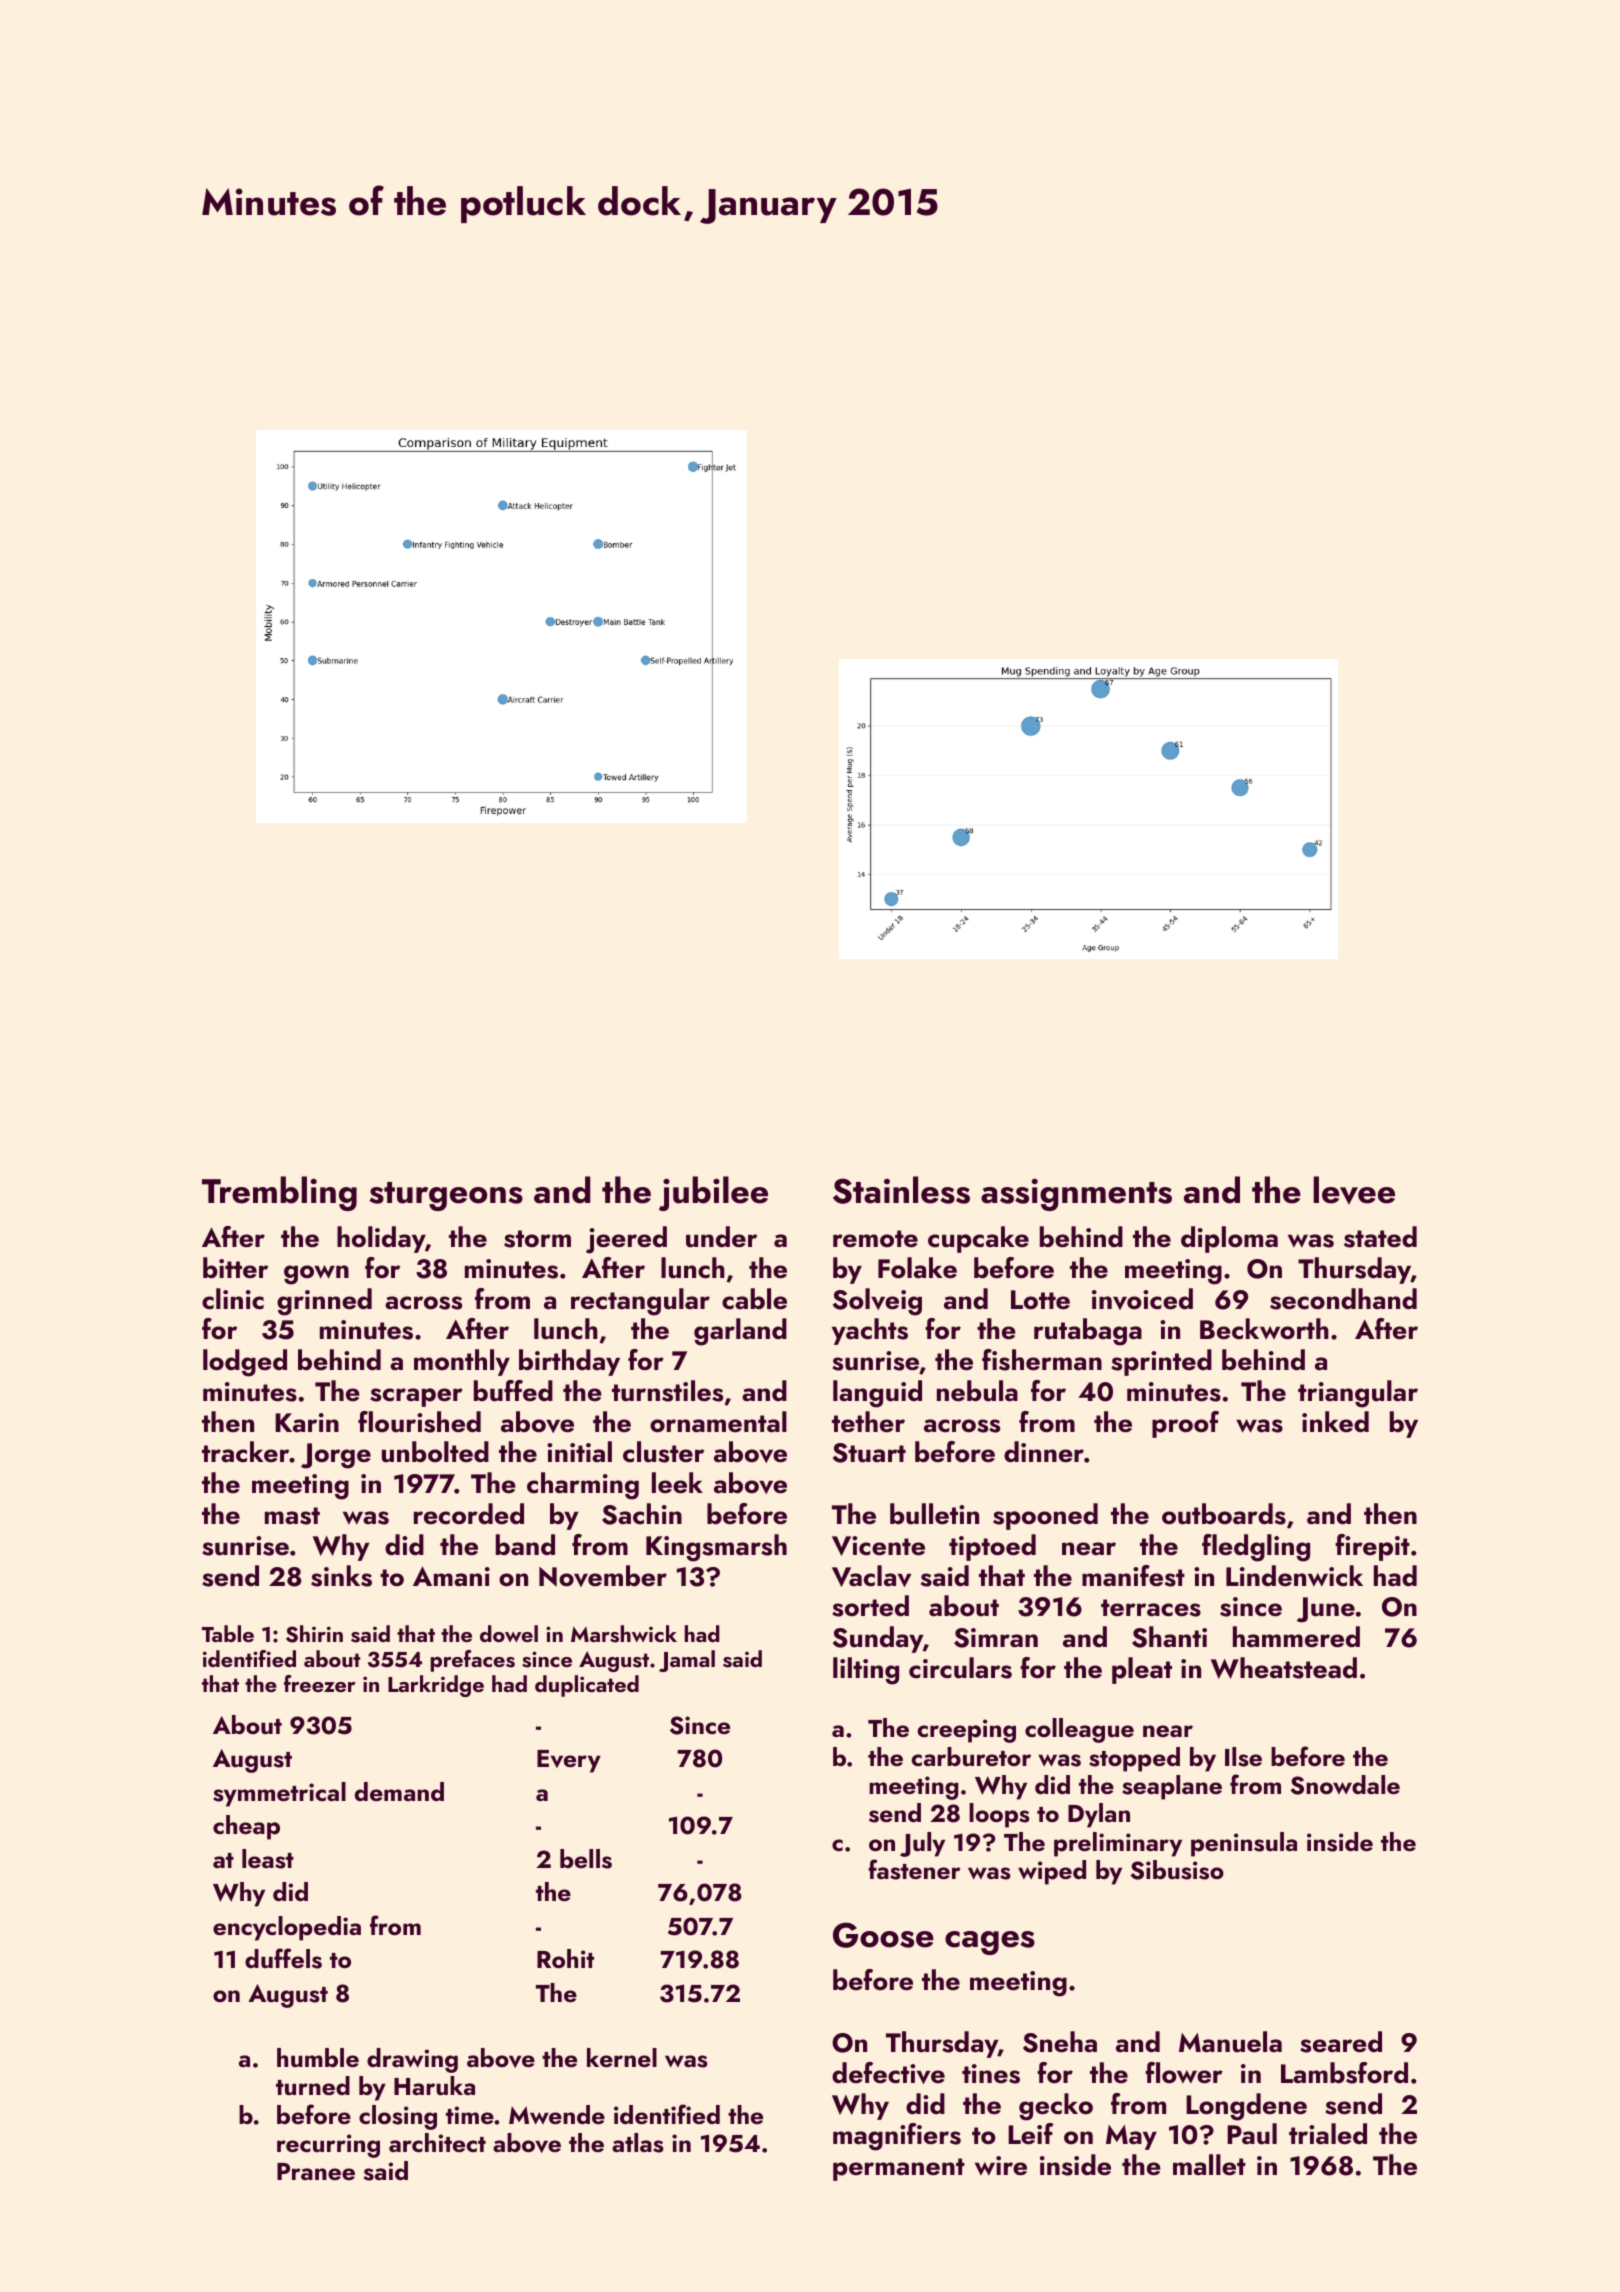 The height and width of the screenshot is (2292, 1620). What do you see at coordinates (713, 1193) in the screenshot?
I see `jubilee` at bounding box center [713, 1193].
